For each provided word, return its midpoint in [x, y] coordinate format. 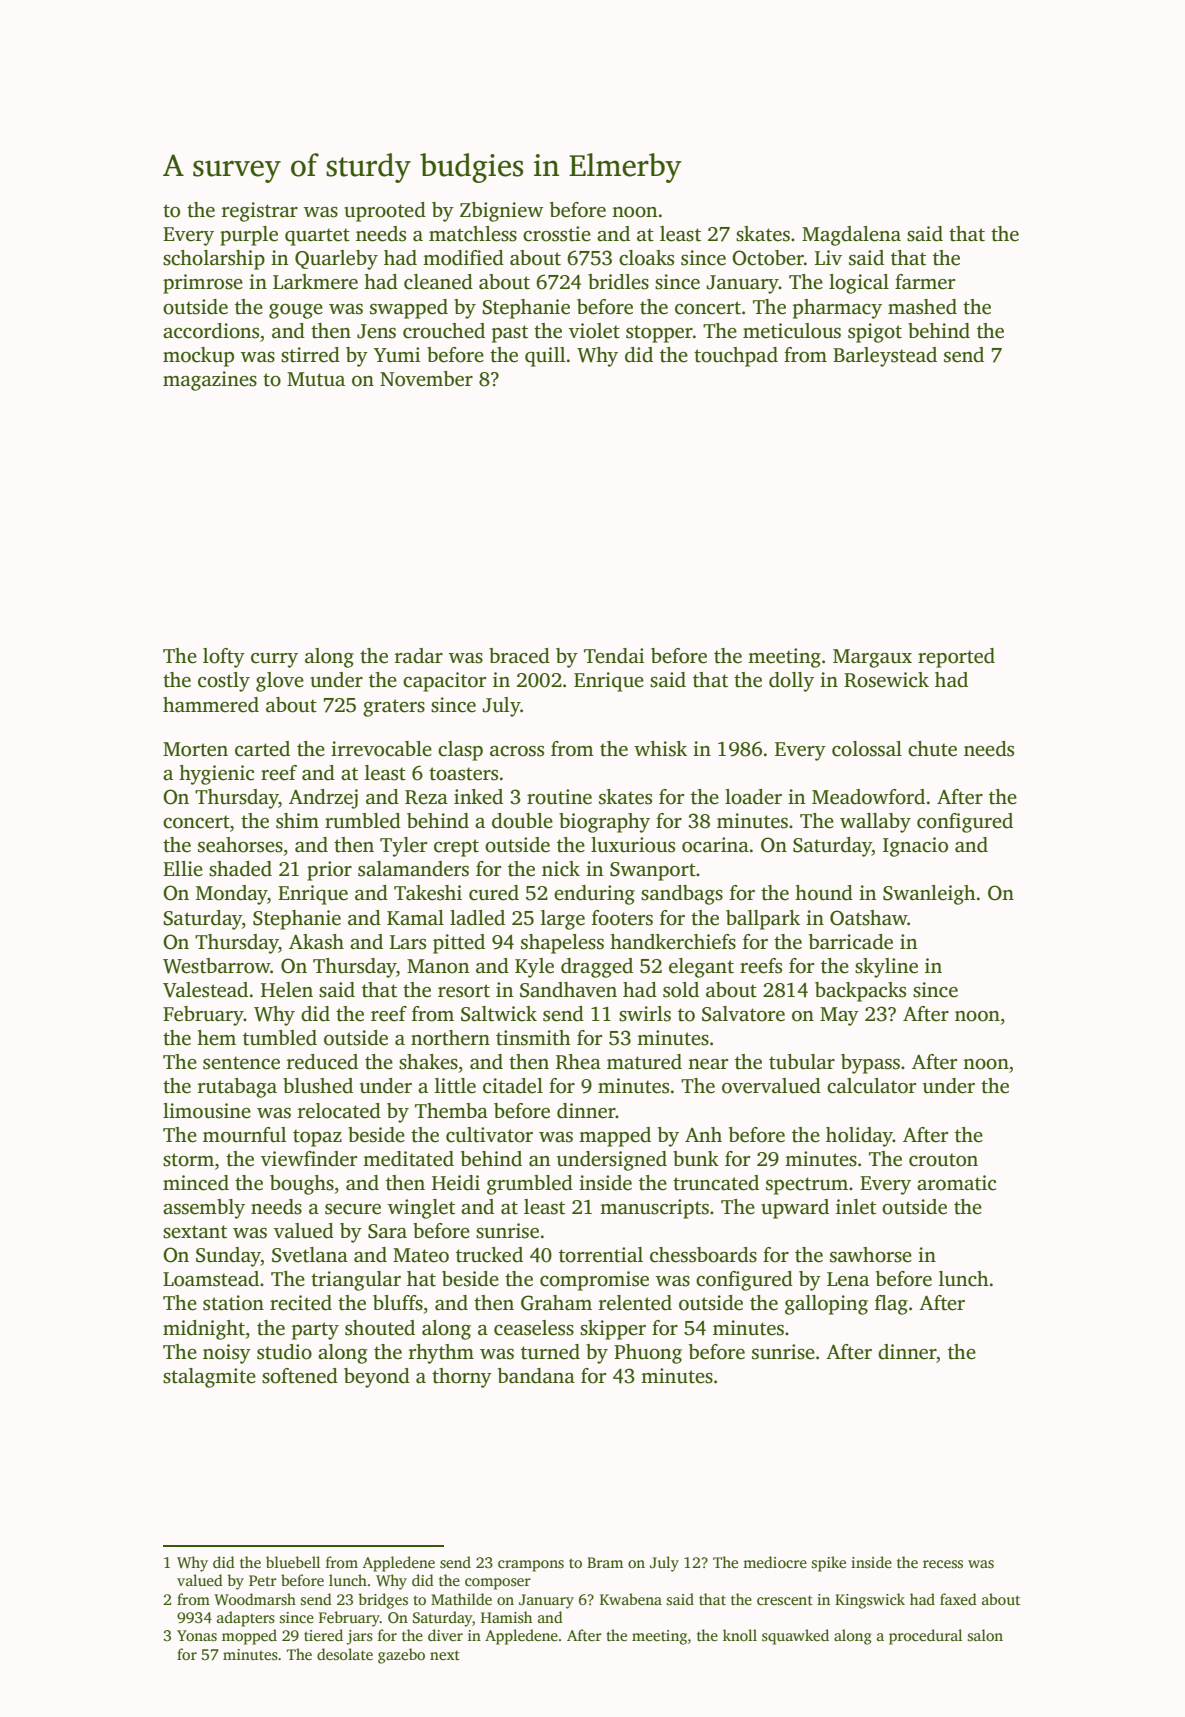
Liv [828, 257]
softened [300, 1376]
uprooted [385, 212]
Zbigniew [501, 212]
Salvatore [743, 1014]
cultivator [489, 1135]
